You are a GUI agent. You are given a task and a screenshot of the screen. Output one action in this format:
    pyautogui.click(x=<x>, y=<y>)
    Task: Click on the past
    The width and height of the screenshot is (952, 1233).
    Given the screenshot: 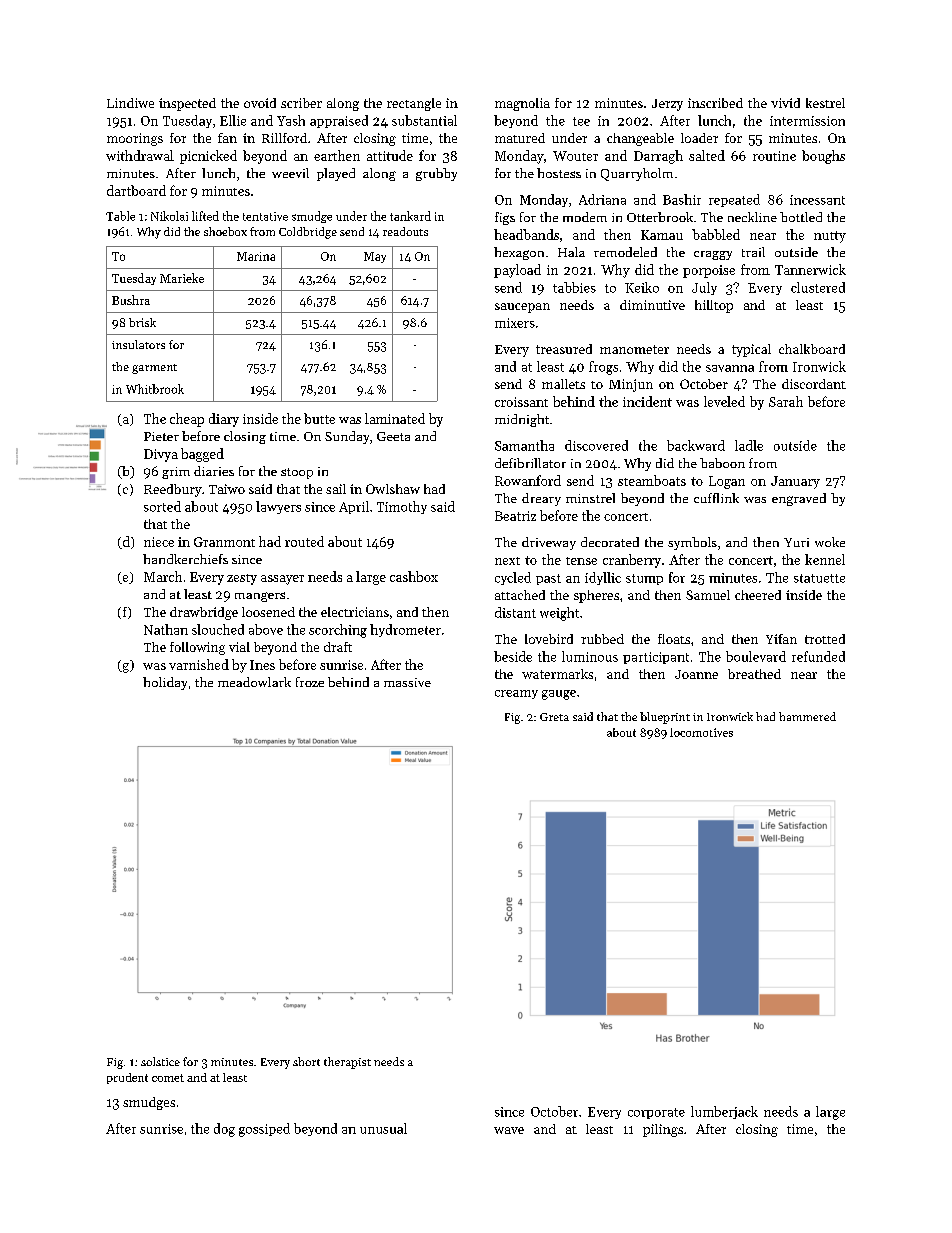 What is the action you would take?
    pyautogui.click(x=548, y=579)
